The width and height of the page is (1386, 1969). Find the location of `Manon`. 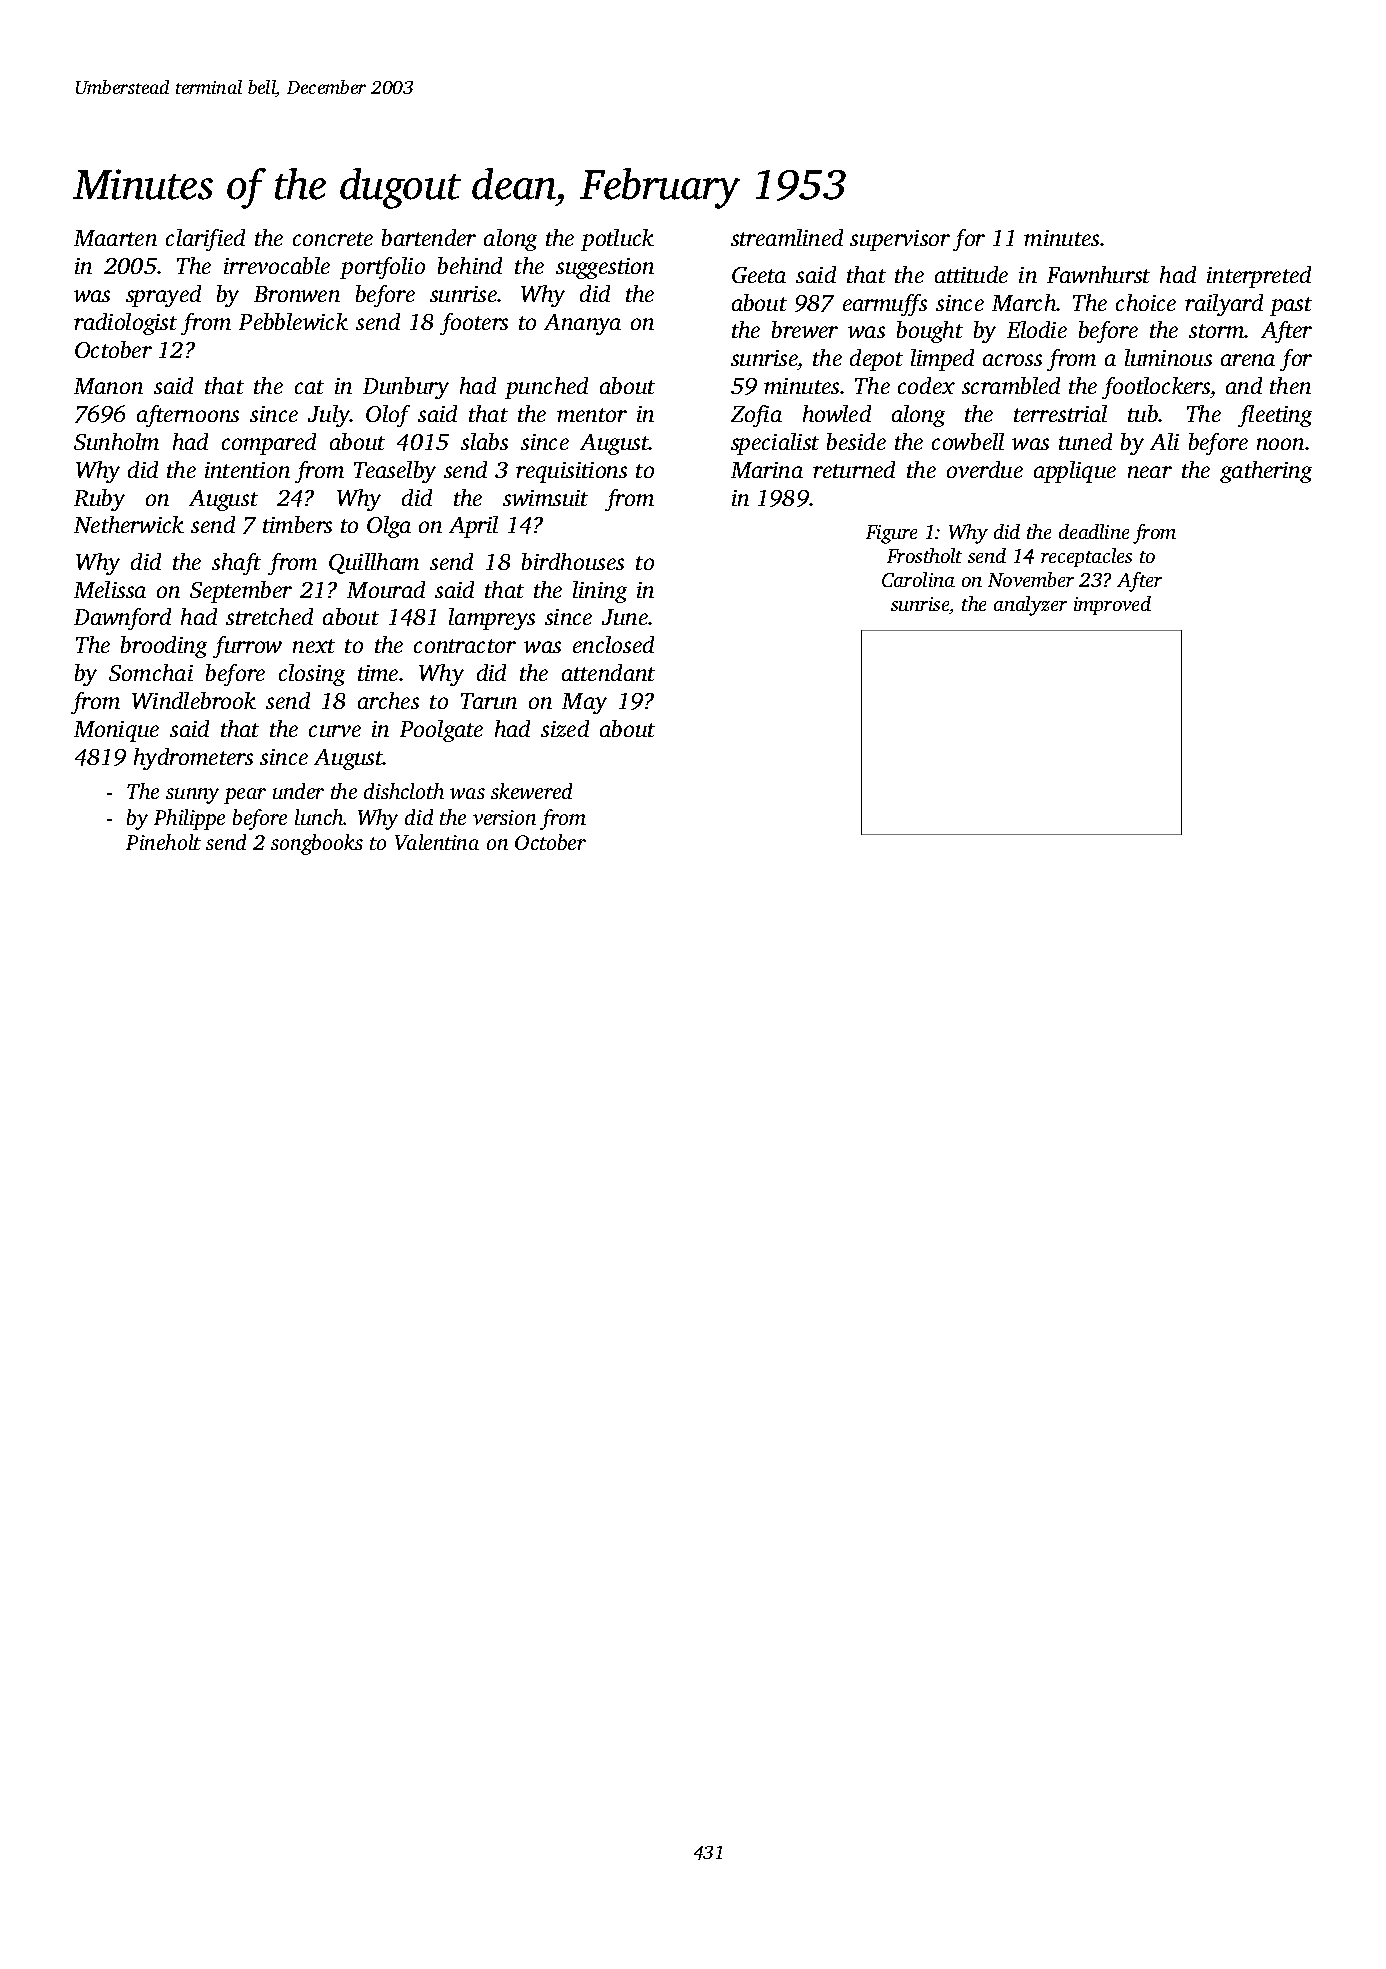

Manon is located at coordinates (108, 386).
